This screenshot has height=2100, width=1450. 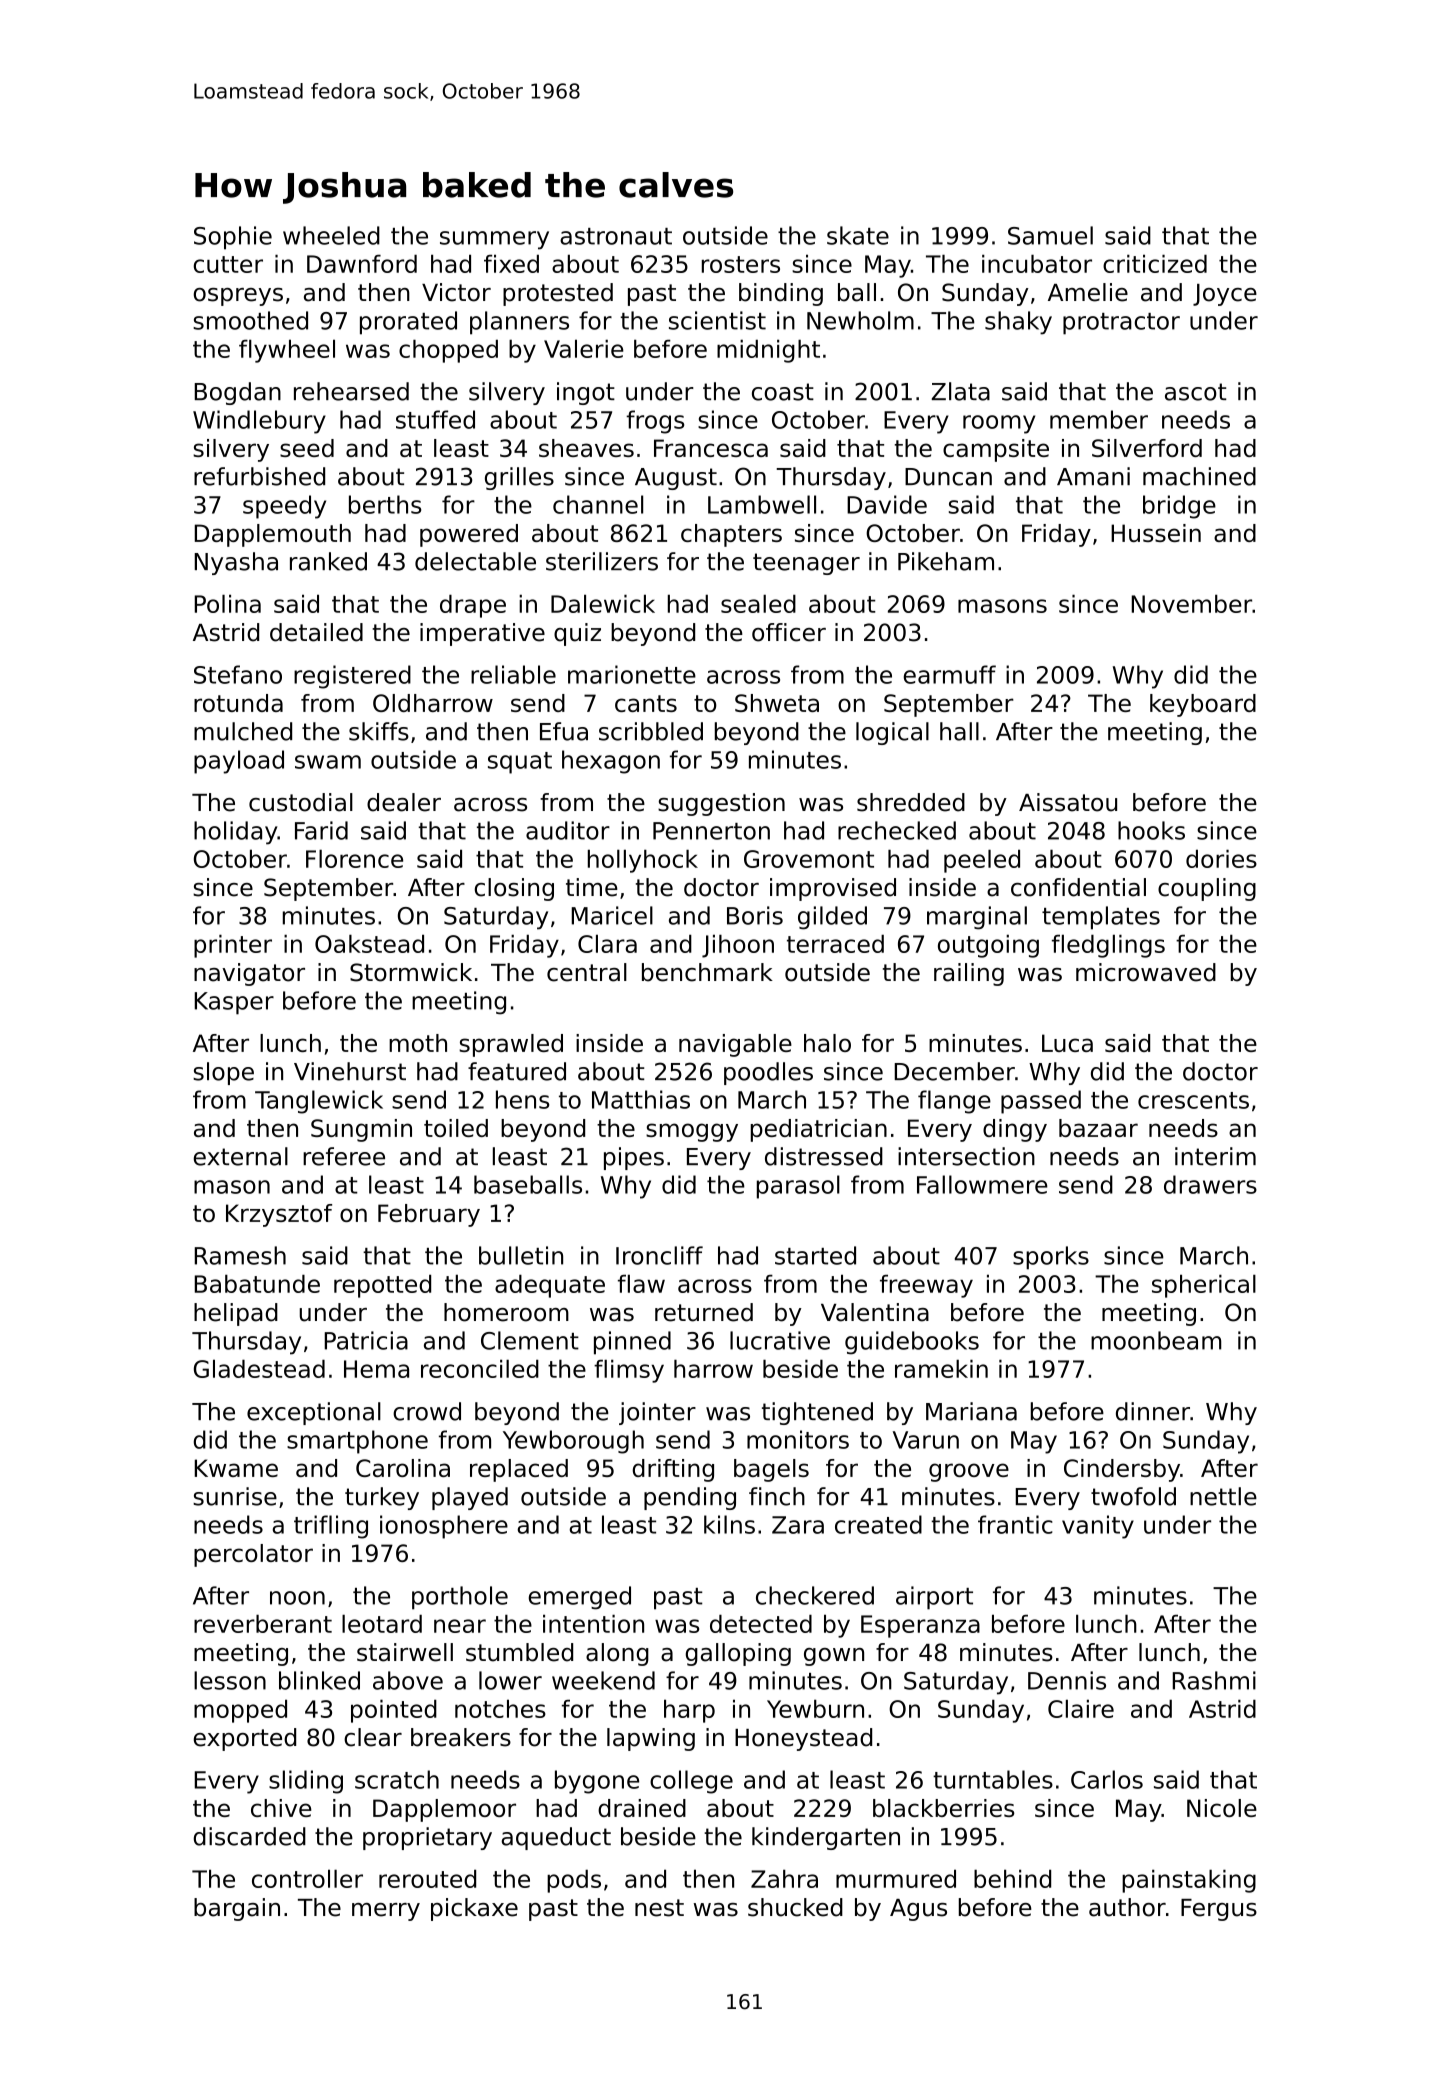 What do you see at coordinates (1051, 1258) in the screenshot?
I see `sporks` at bounding box center [1051, 1258].
